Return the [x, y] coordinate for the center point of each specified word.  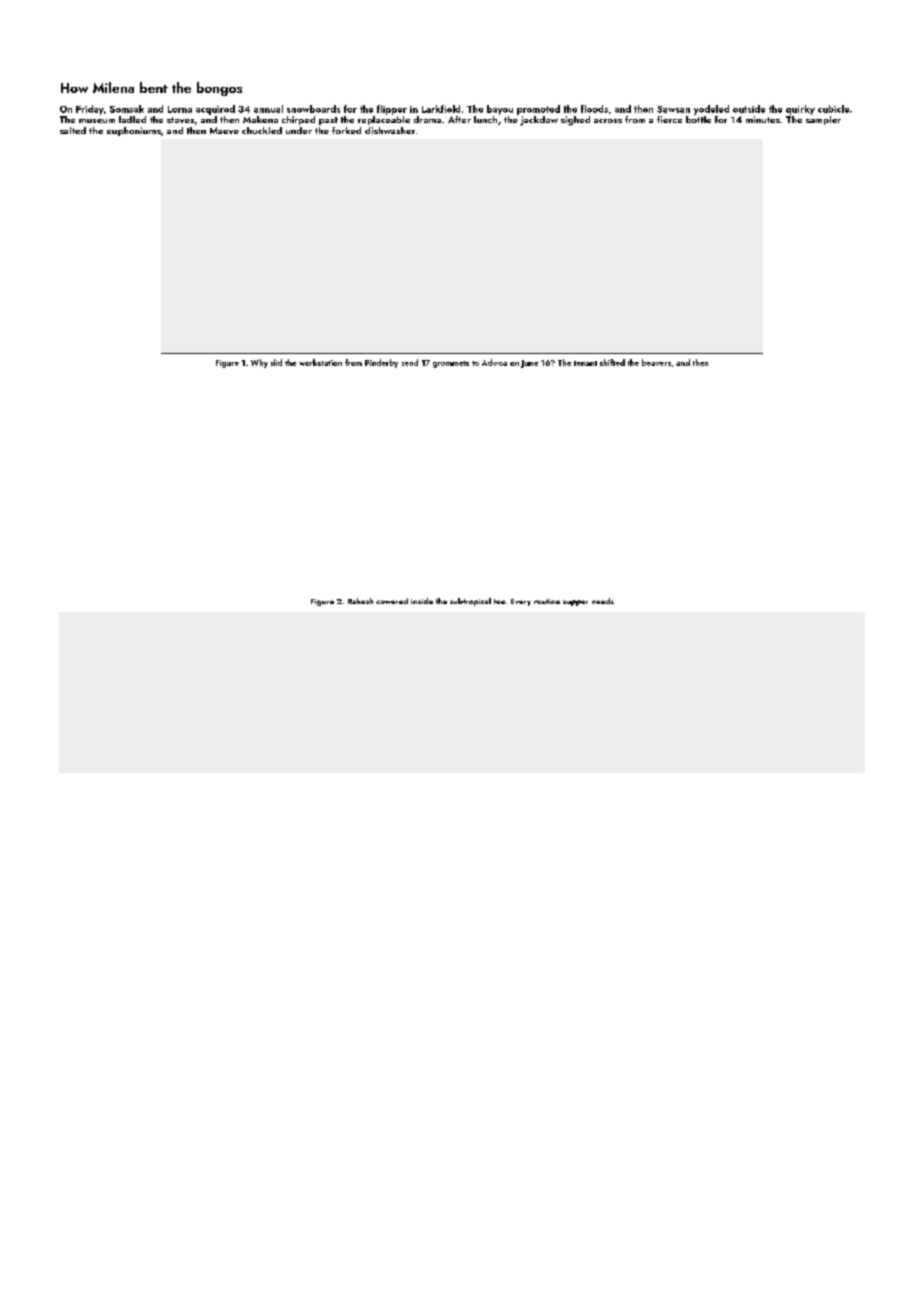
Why [259, 363]
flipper [392, 110]
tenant [585, 363]
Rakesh [360, 601]
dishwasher [390, 130]
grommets [451, 364]
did [276, 362]
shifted [612, 362]
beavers [656, 362]
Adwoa [494, 362]
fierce [669, 119]
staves [180, 120]
